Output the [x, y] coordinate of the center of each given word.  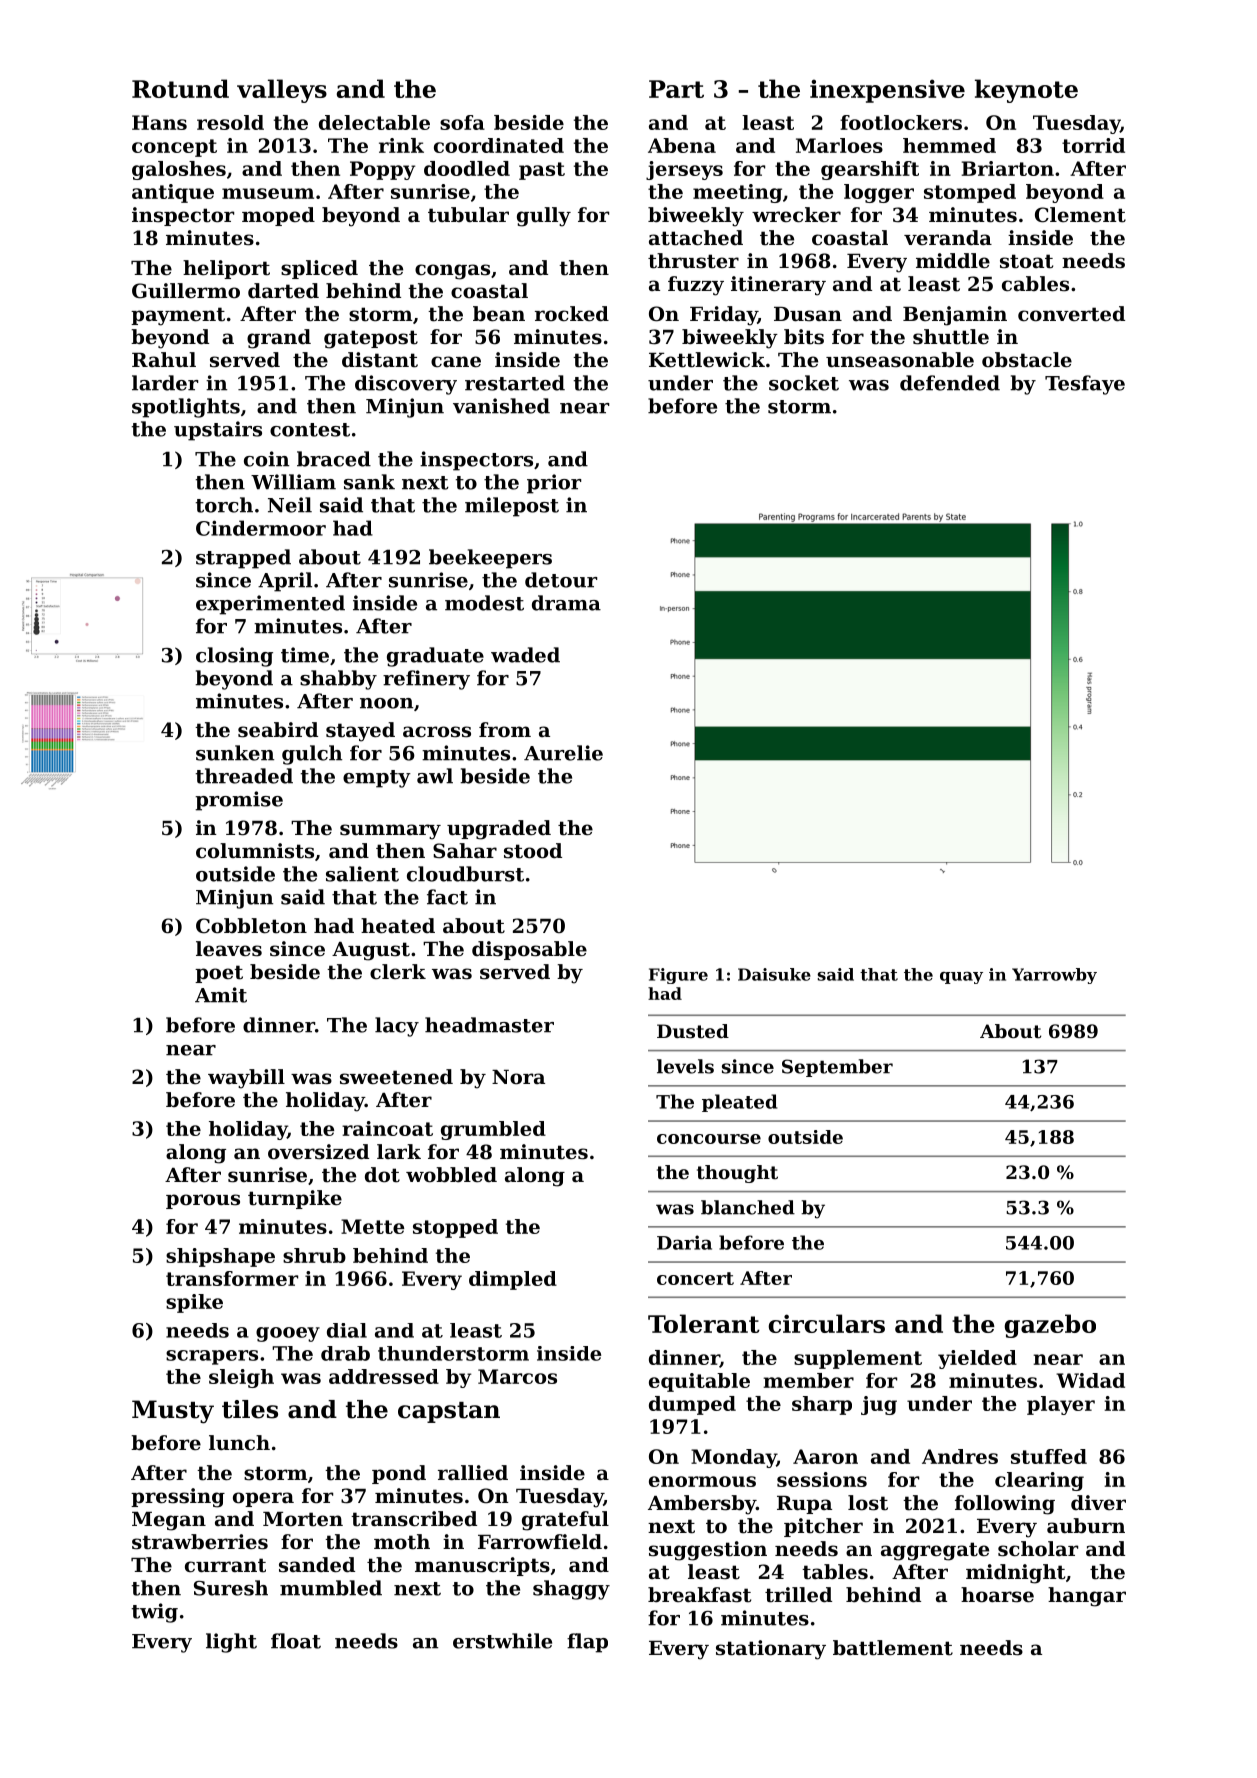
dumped [692, 1405]
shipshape [220, 1257]
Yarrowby [1054, 976]
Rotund [180, 88]
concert [695, 1278]
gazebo [1050, 1326]
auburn [1086, 1526]
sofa [462, 122]
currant [225, 1565]
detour [561, 580]
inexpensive [887, 91]
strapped [243, 559]
